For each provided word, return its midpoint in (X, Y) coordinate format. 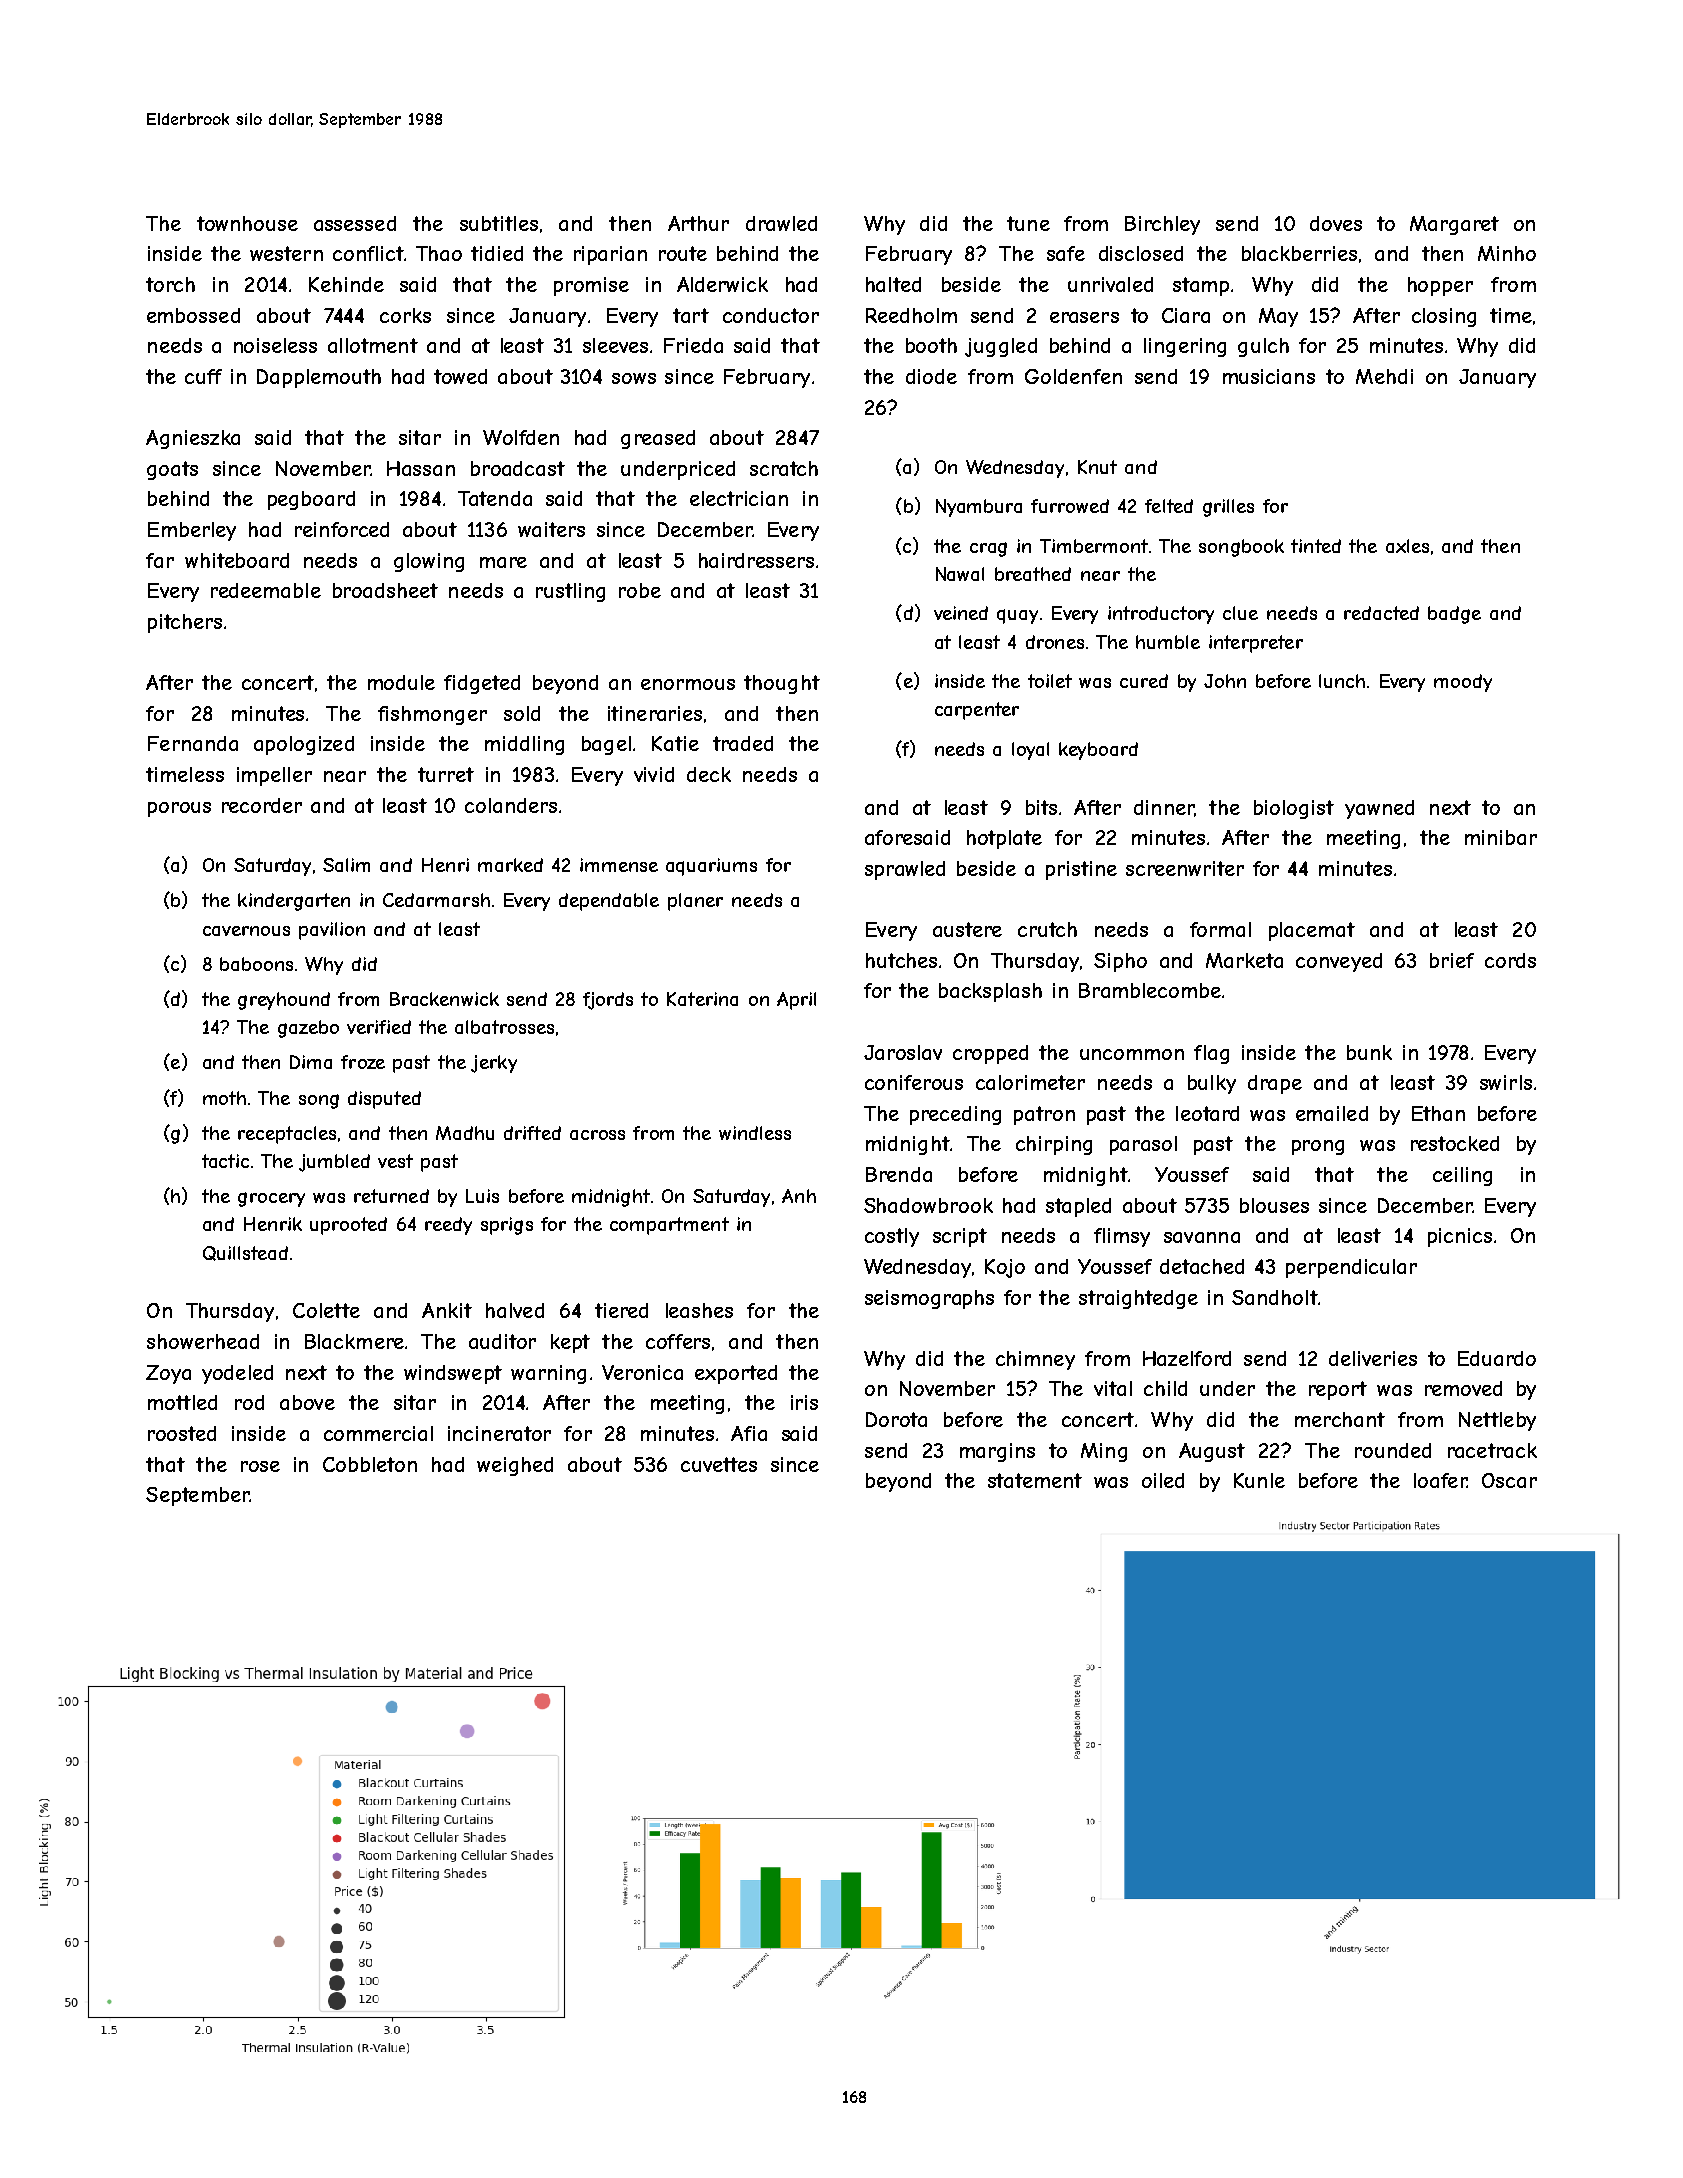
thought (782, 684)
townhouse (247, 223)
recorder (262, 805)
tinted (1316, 546)
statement (1035, 1480)
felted (1169, 506)
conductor (771, 315)
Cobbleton (370, 1464)
